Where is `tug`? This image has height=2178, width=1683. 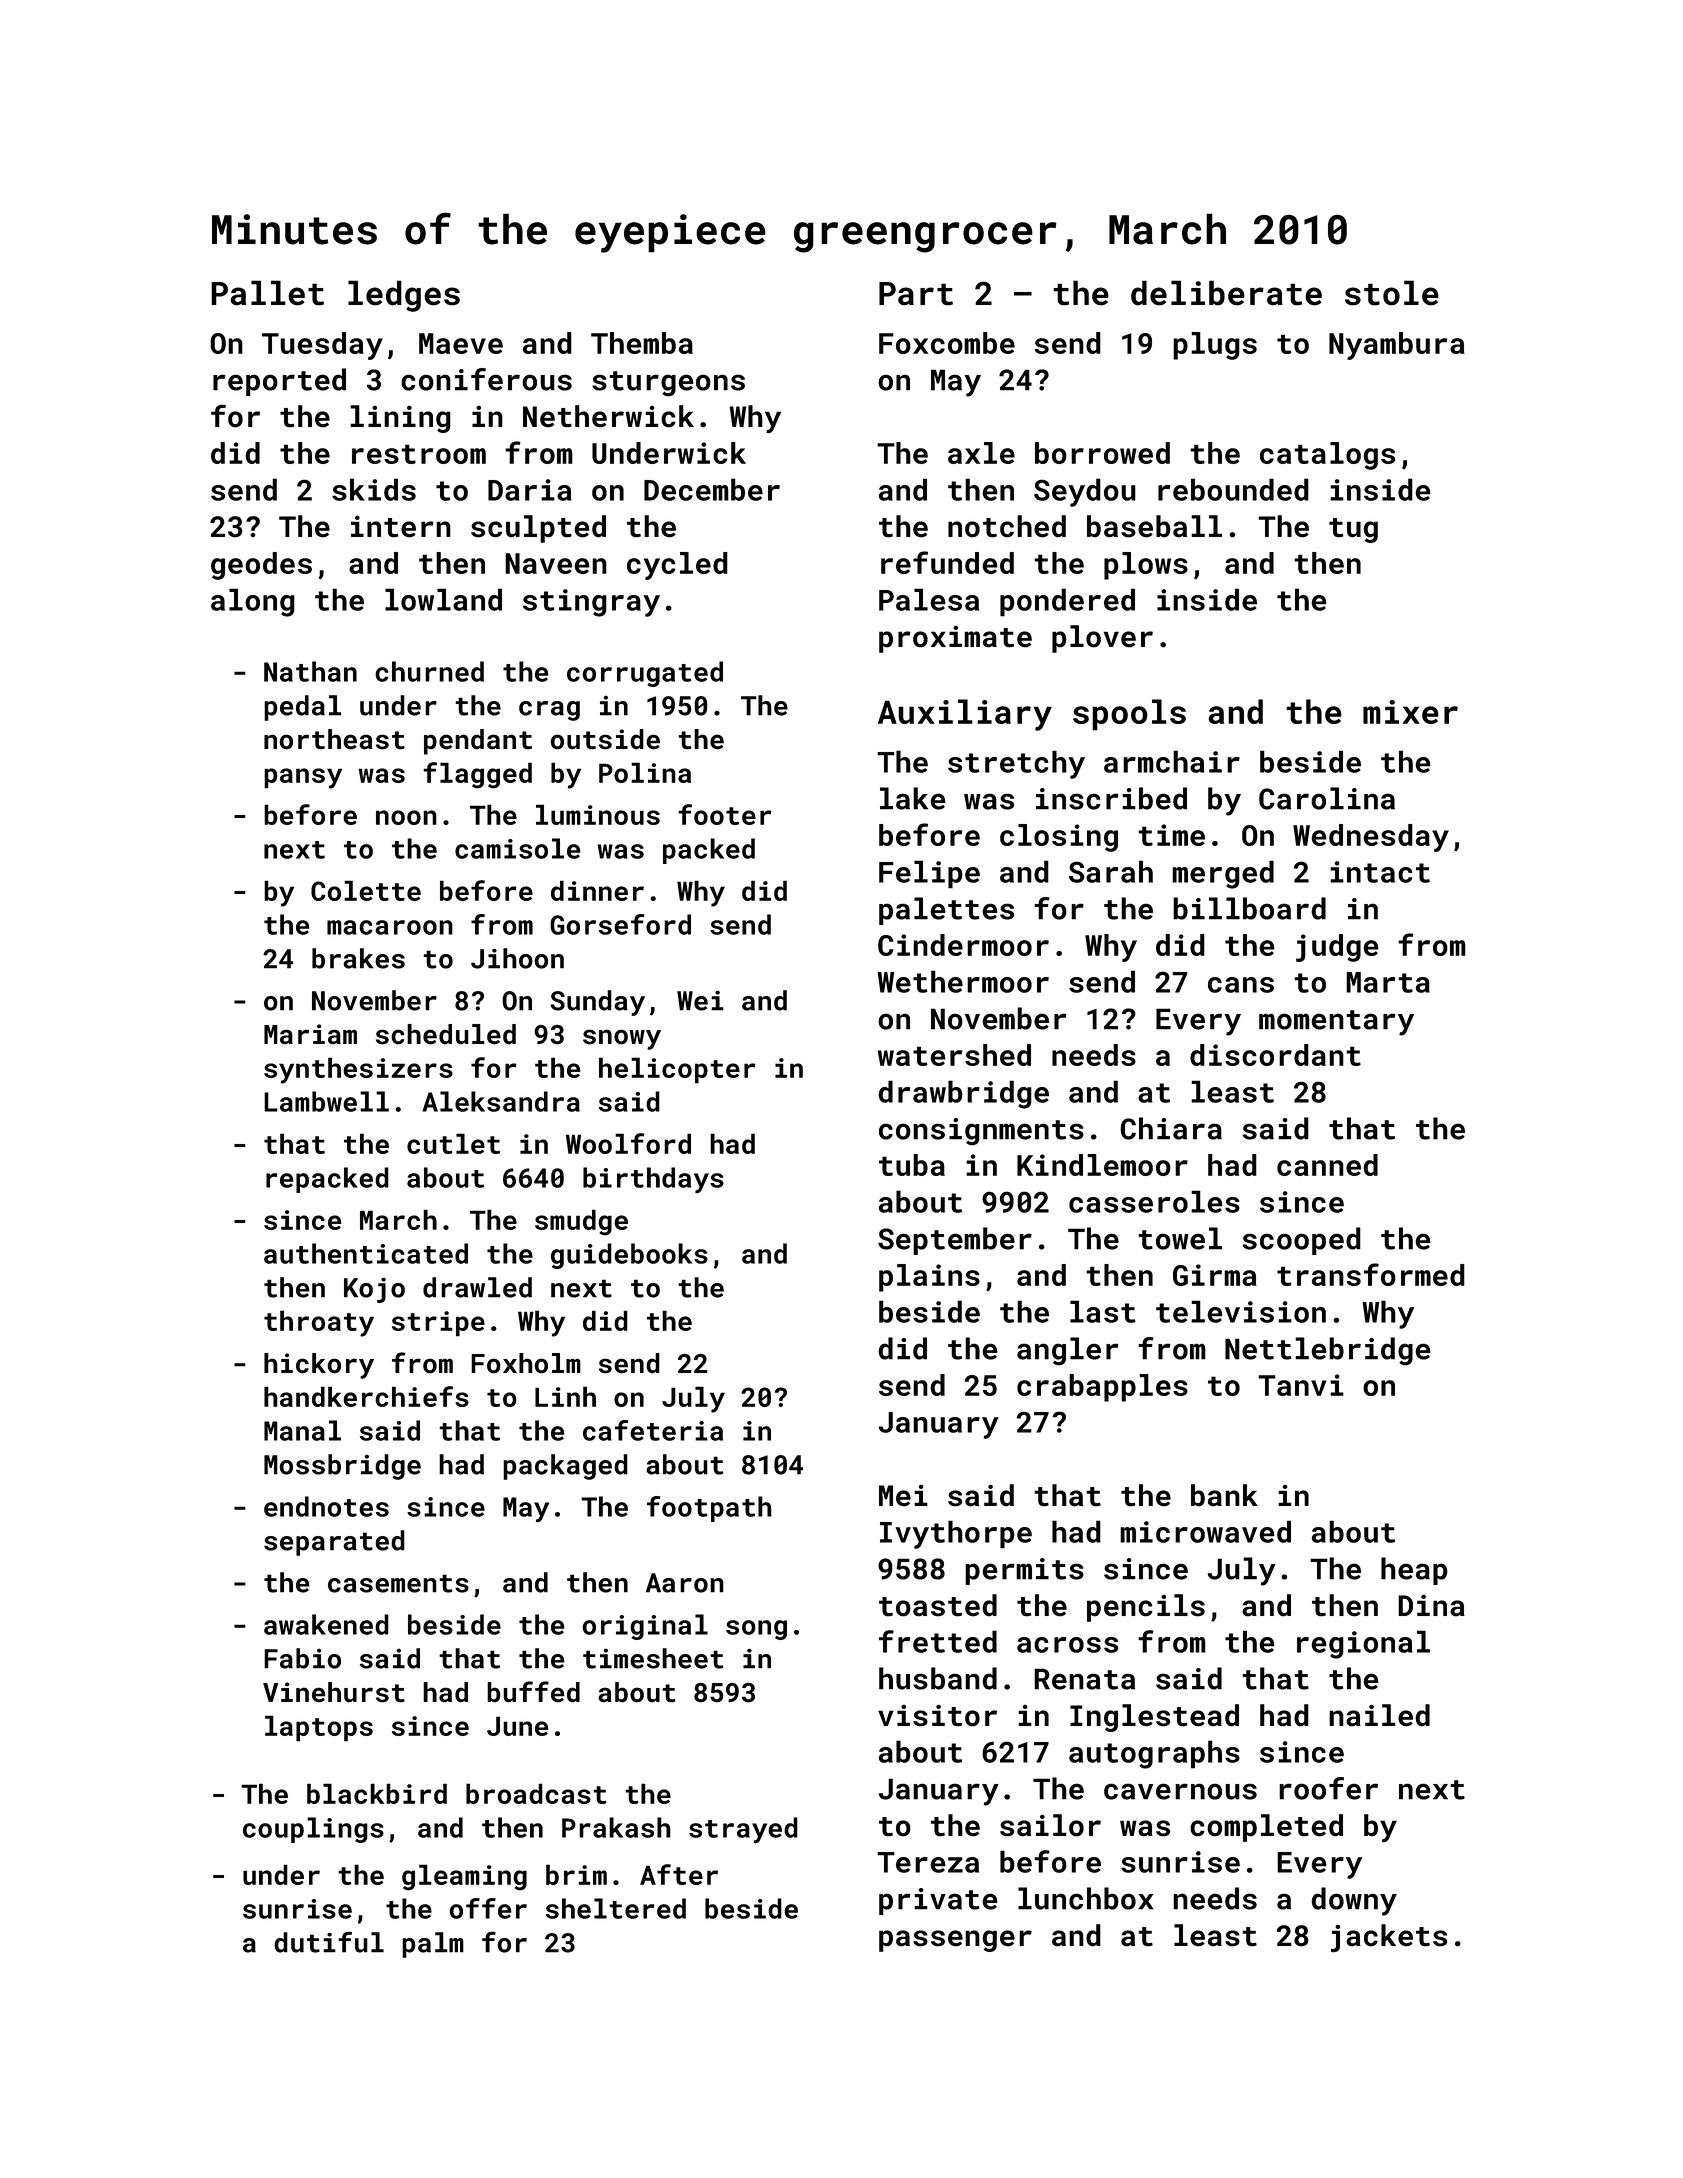
tug is located at coordinates (1353, 530).
